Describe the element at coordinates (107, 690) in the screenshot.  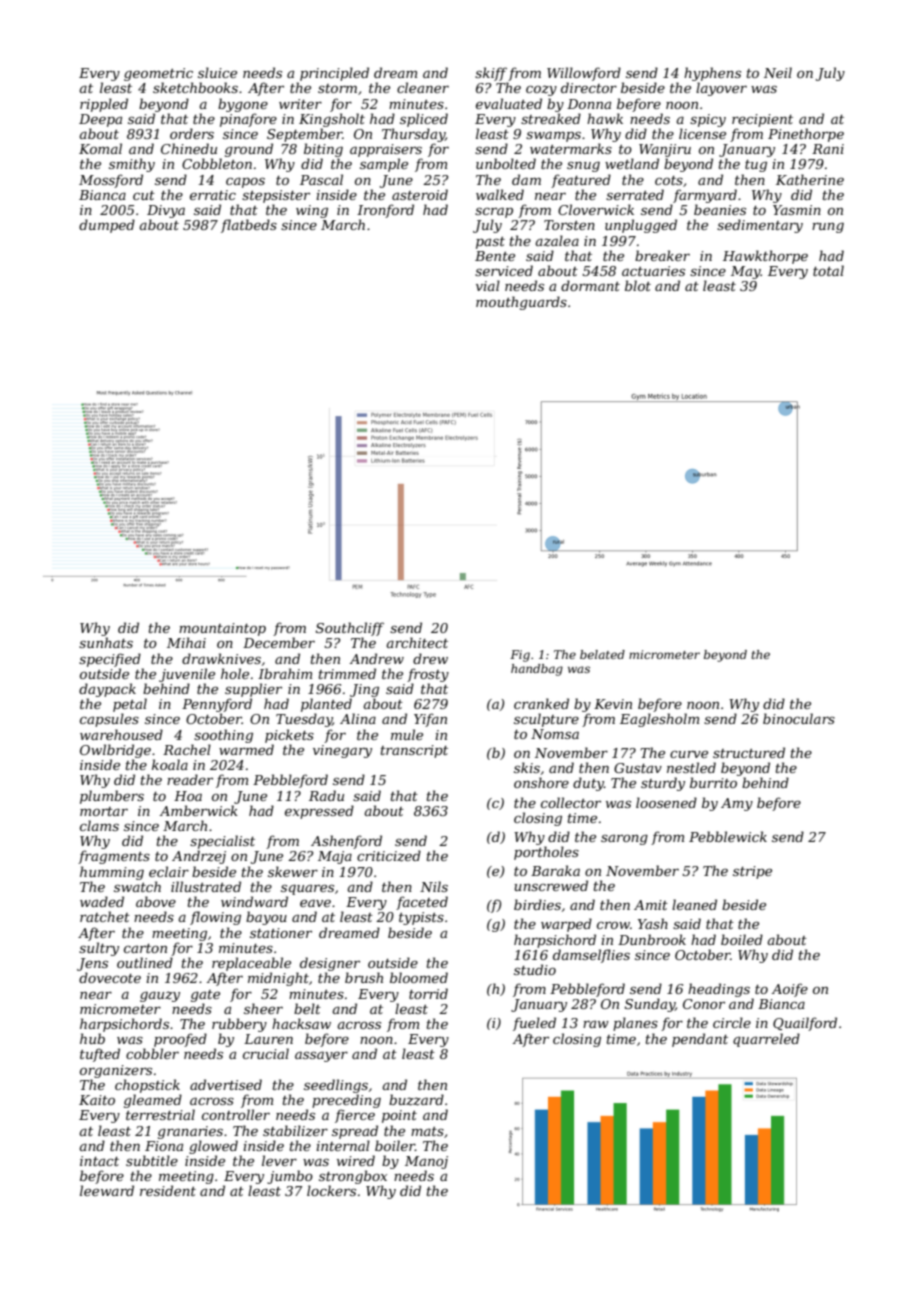
I see `daypack` at that location.
